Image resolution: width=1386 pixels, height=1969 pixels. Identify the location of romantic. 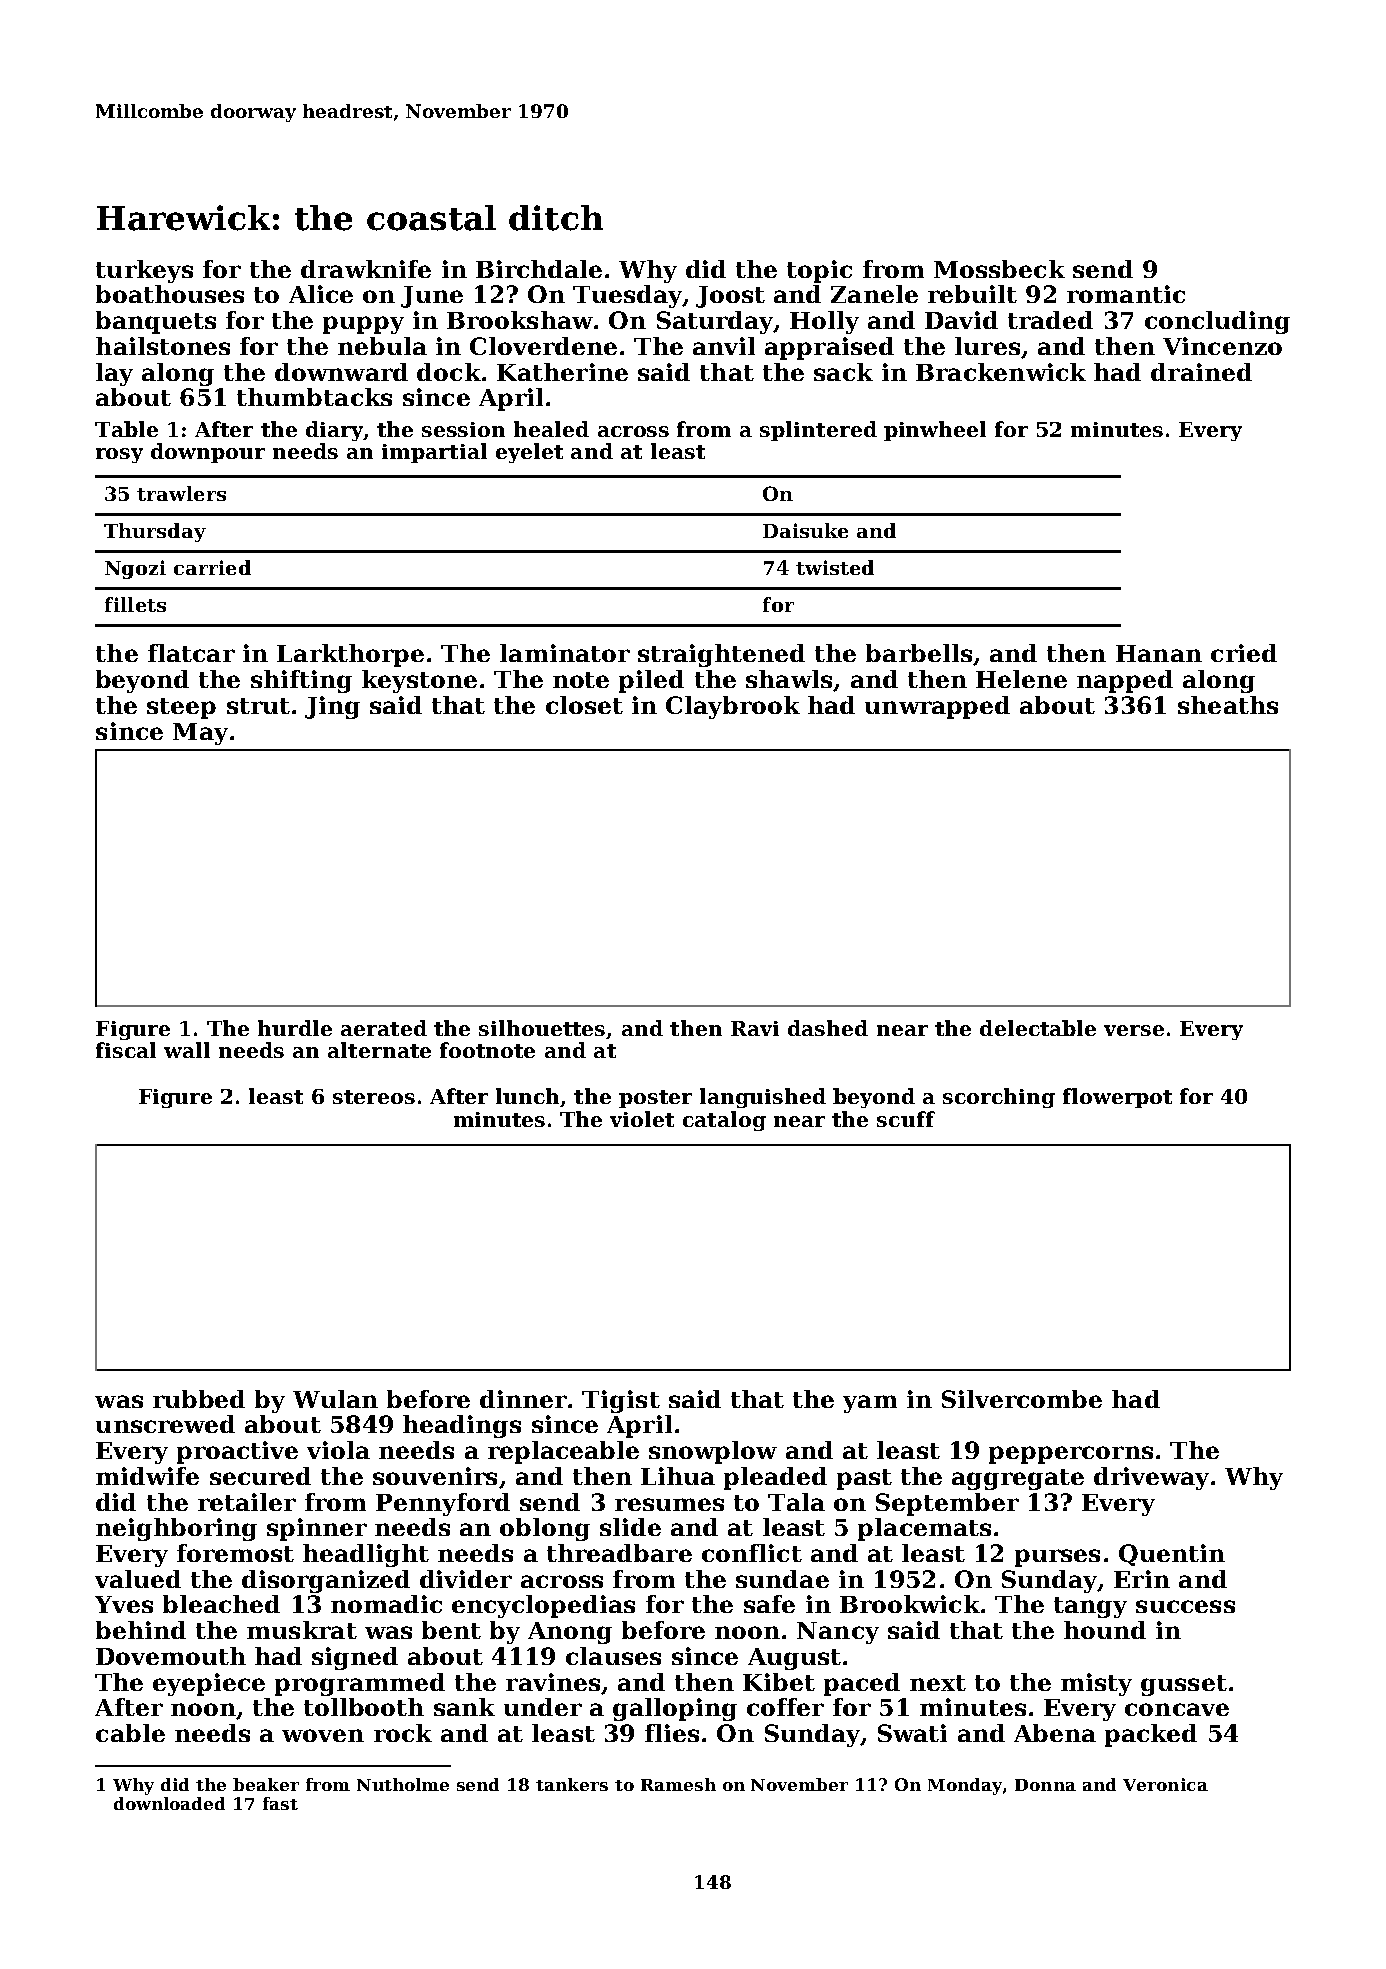
(1126, 294).
